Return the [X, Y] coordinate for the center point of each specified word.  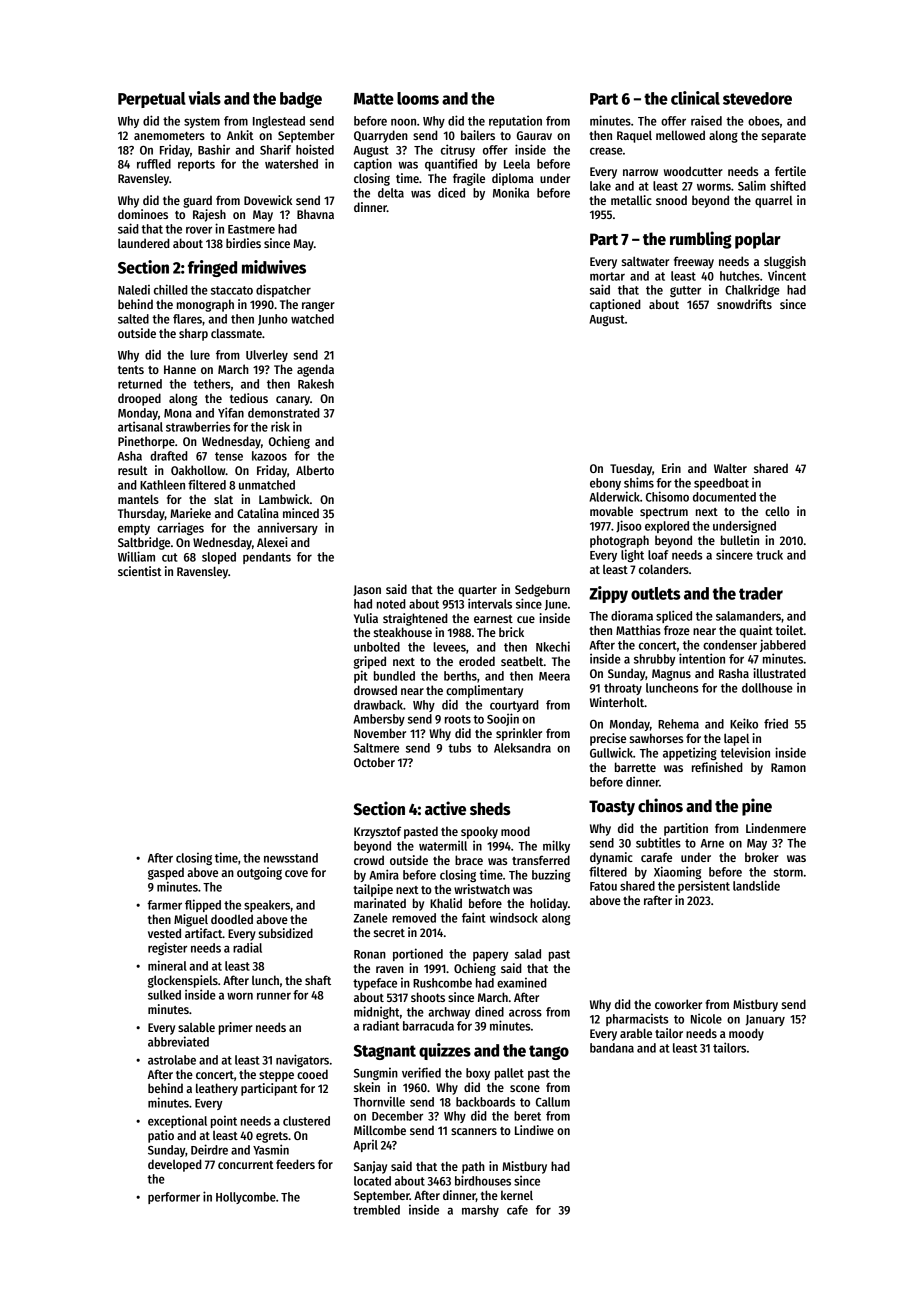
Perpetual [152, 100]
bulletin [740, 540]
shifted [788, 185]
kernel [517, 1195]
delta [391, 193]
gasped [166, 873]
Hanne [180, 369]
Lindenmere [776, 828]
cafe [517, 1210]
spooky [479, 832]
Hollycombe [246, 1198]
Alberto [315, 470]
